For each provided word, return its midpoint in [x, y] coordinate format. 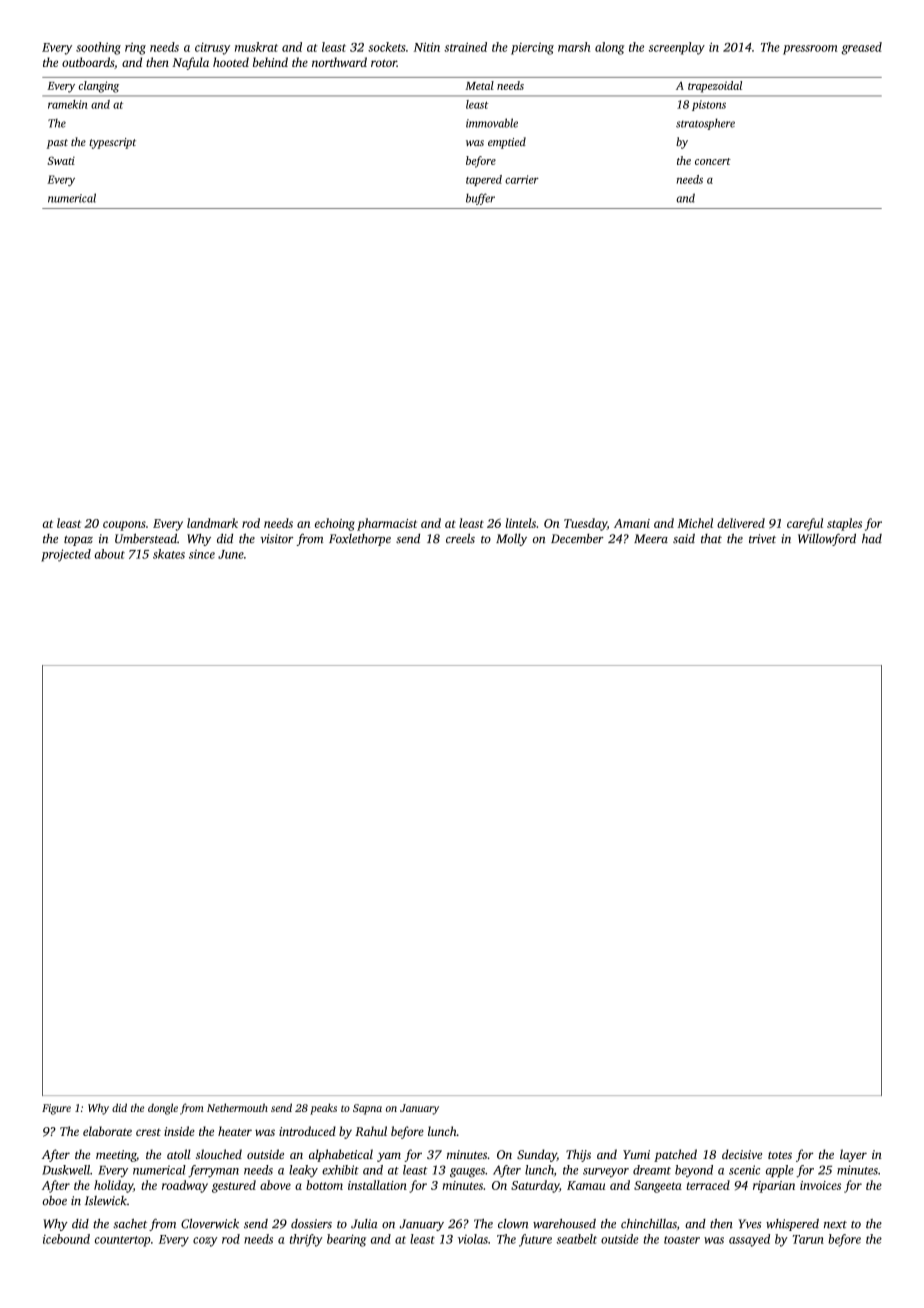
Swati [61, 160]
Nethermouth [237, 1107]
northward [339, 62]
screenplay [677, 48]
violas [473, 1239]
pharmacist [387, 524]
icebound [66, 1239]
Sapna [367, 1109]
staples [844, 524]
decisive [742, 1154]
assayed [749, 1240]
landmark [212, 523]
